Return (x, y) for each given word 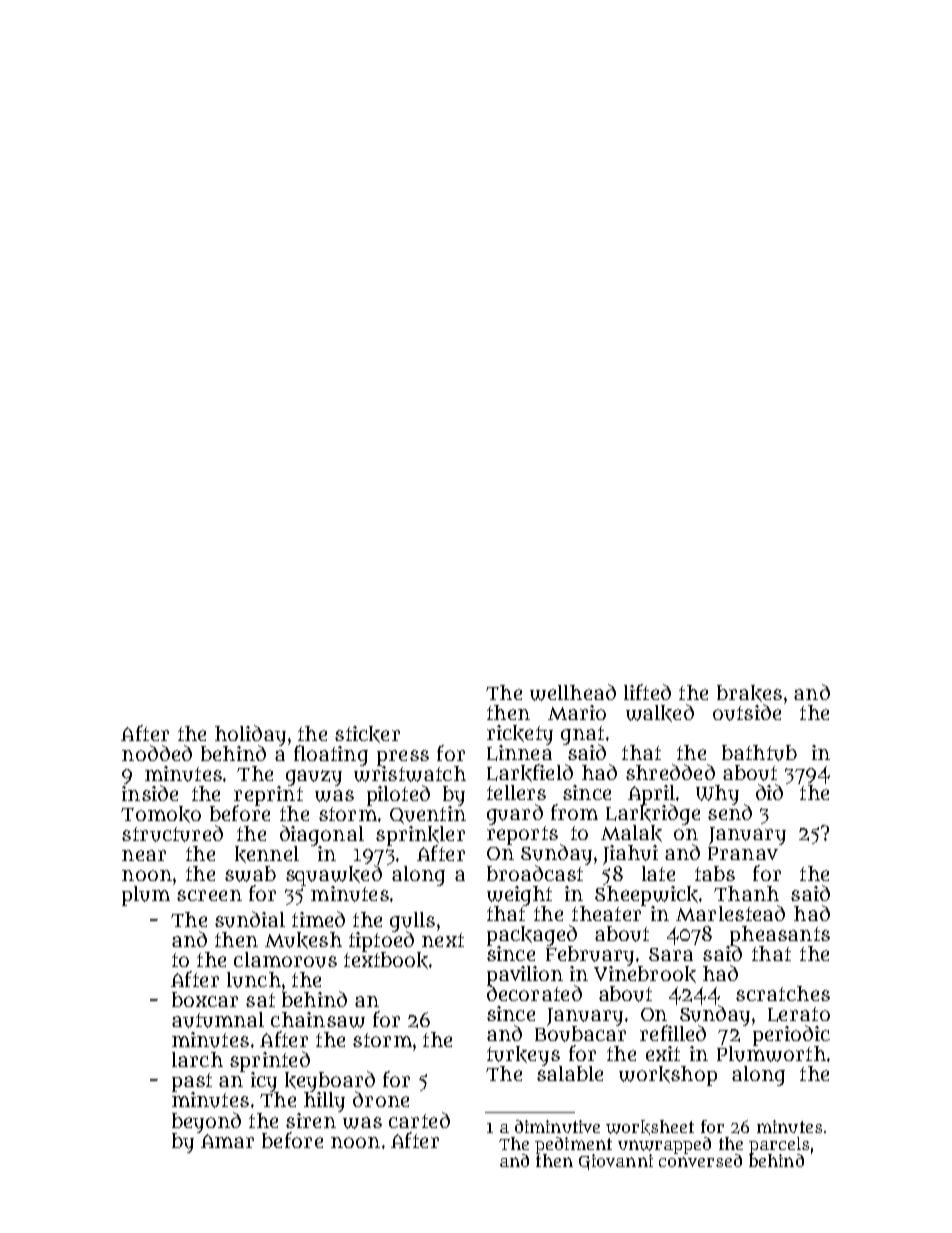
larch (197, 1059)
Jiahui (630, 855)
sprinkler (420, 835)
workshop (668, 1076)
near (144, 855)
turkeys (523, 1056)
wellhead (573, 692)
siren (311, 1120)
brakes (749, 693)
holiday (250, 735)
